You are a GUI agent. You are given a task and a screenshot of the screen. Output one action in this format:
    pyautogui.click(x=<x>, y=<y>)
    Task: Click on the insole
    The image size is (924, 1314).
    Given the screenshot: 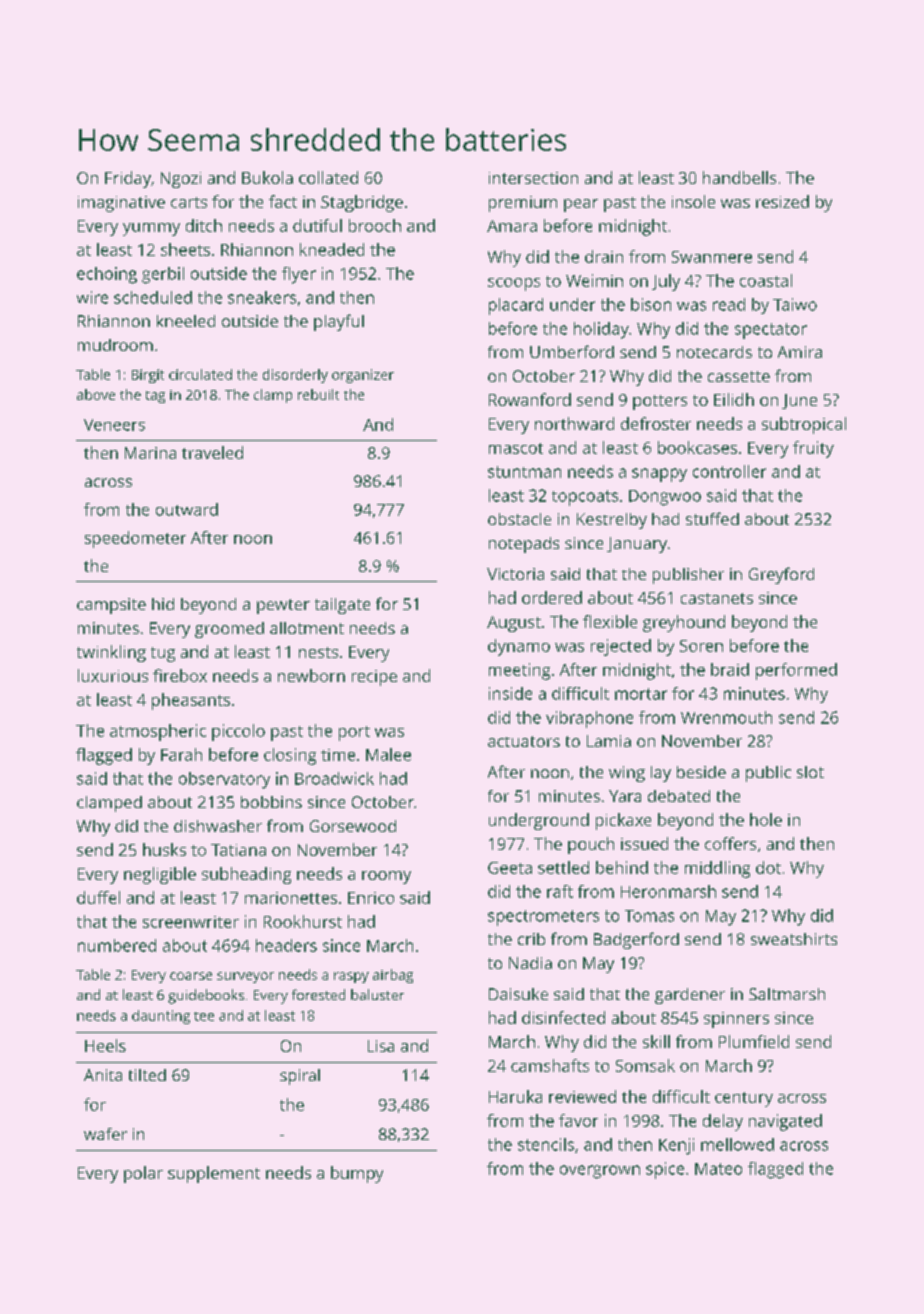 What is the action you would take?
    pyautogui.click(x=693, y=201)
